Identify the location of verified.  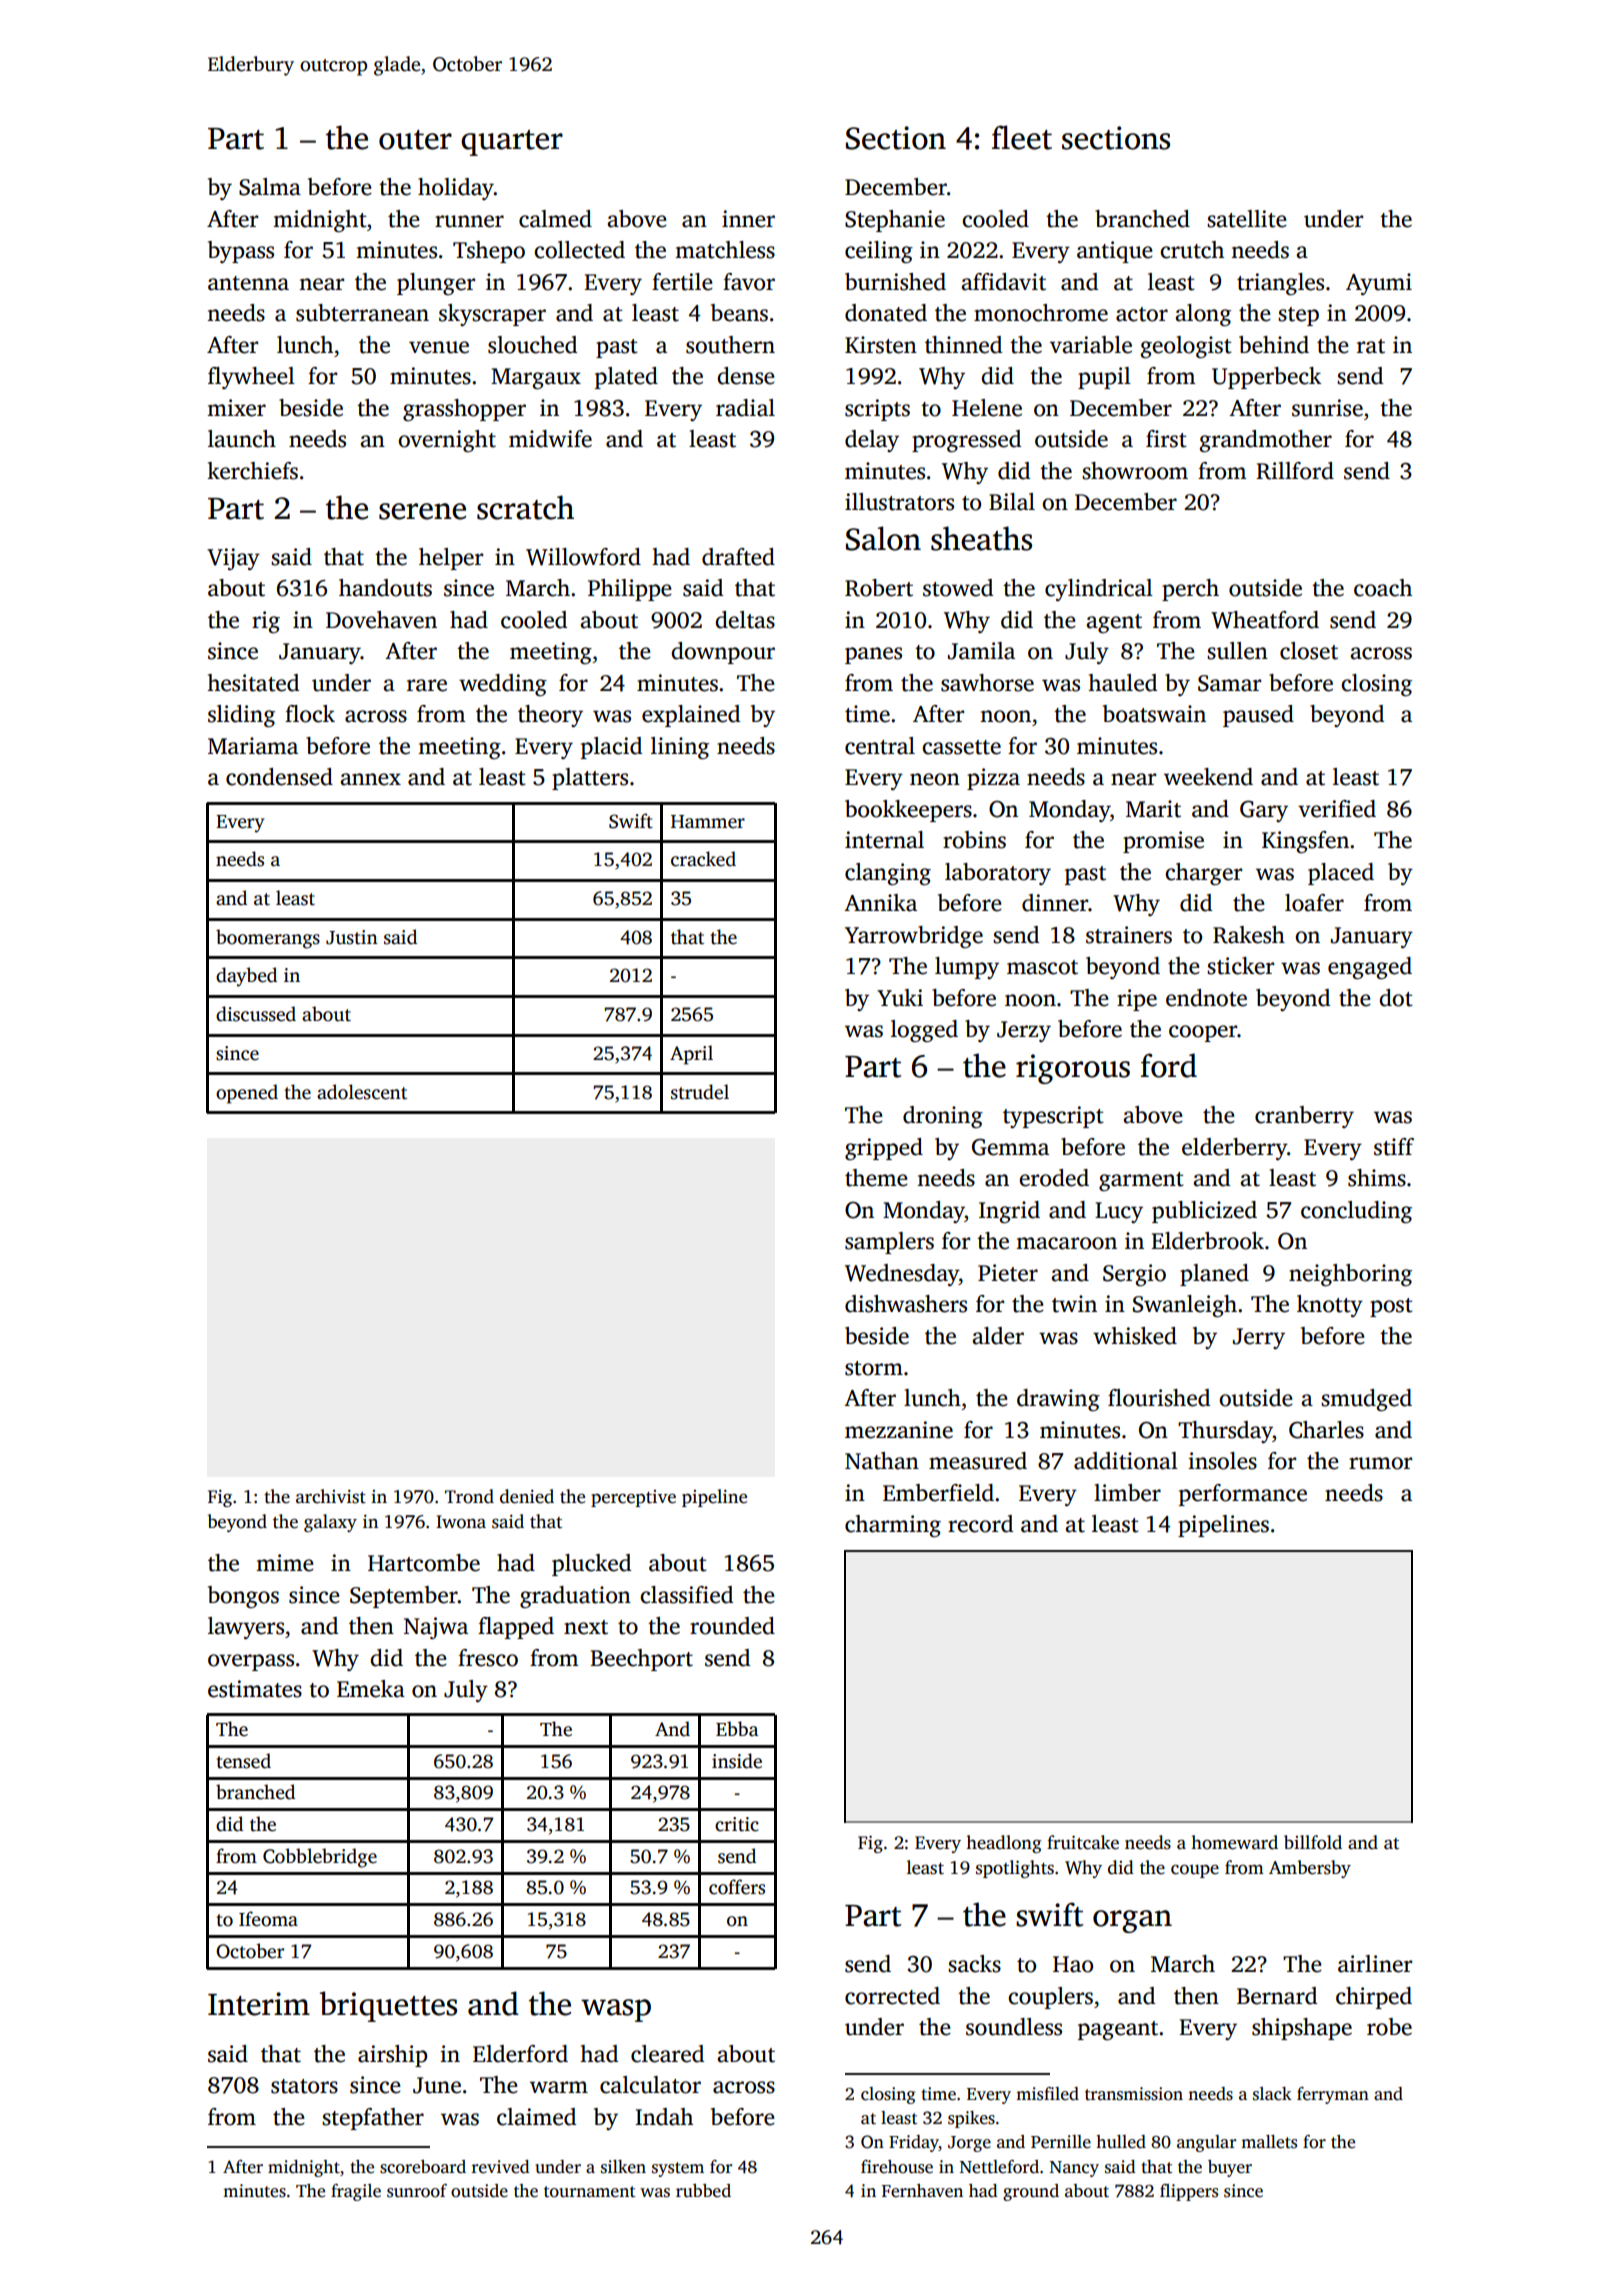
(1337, 809).
